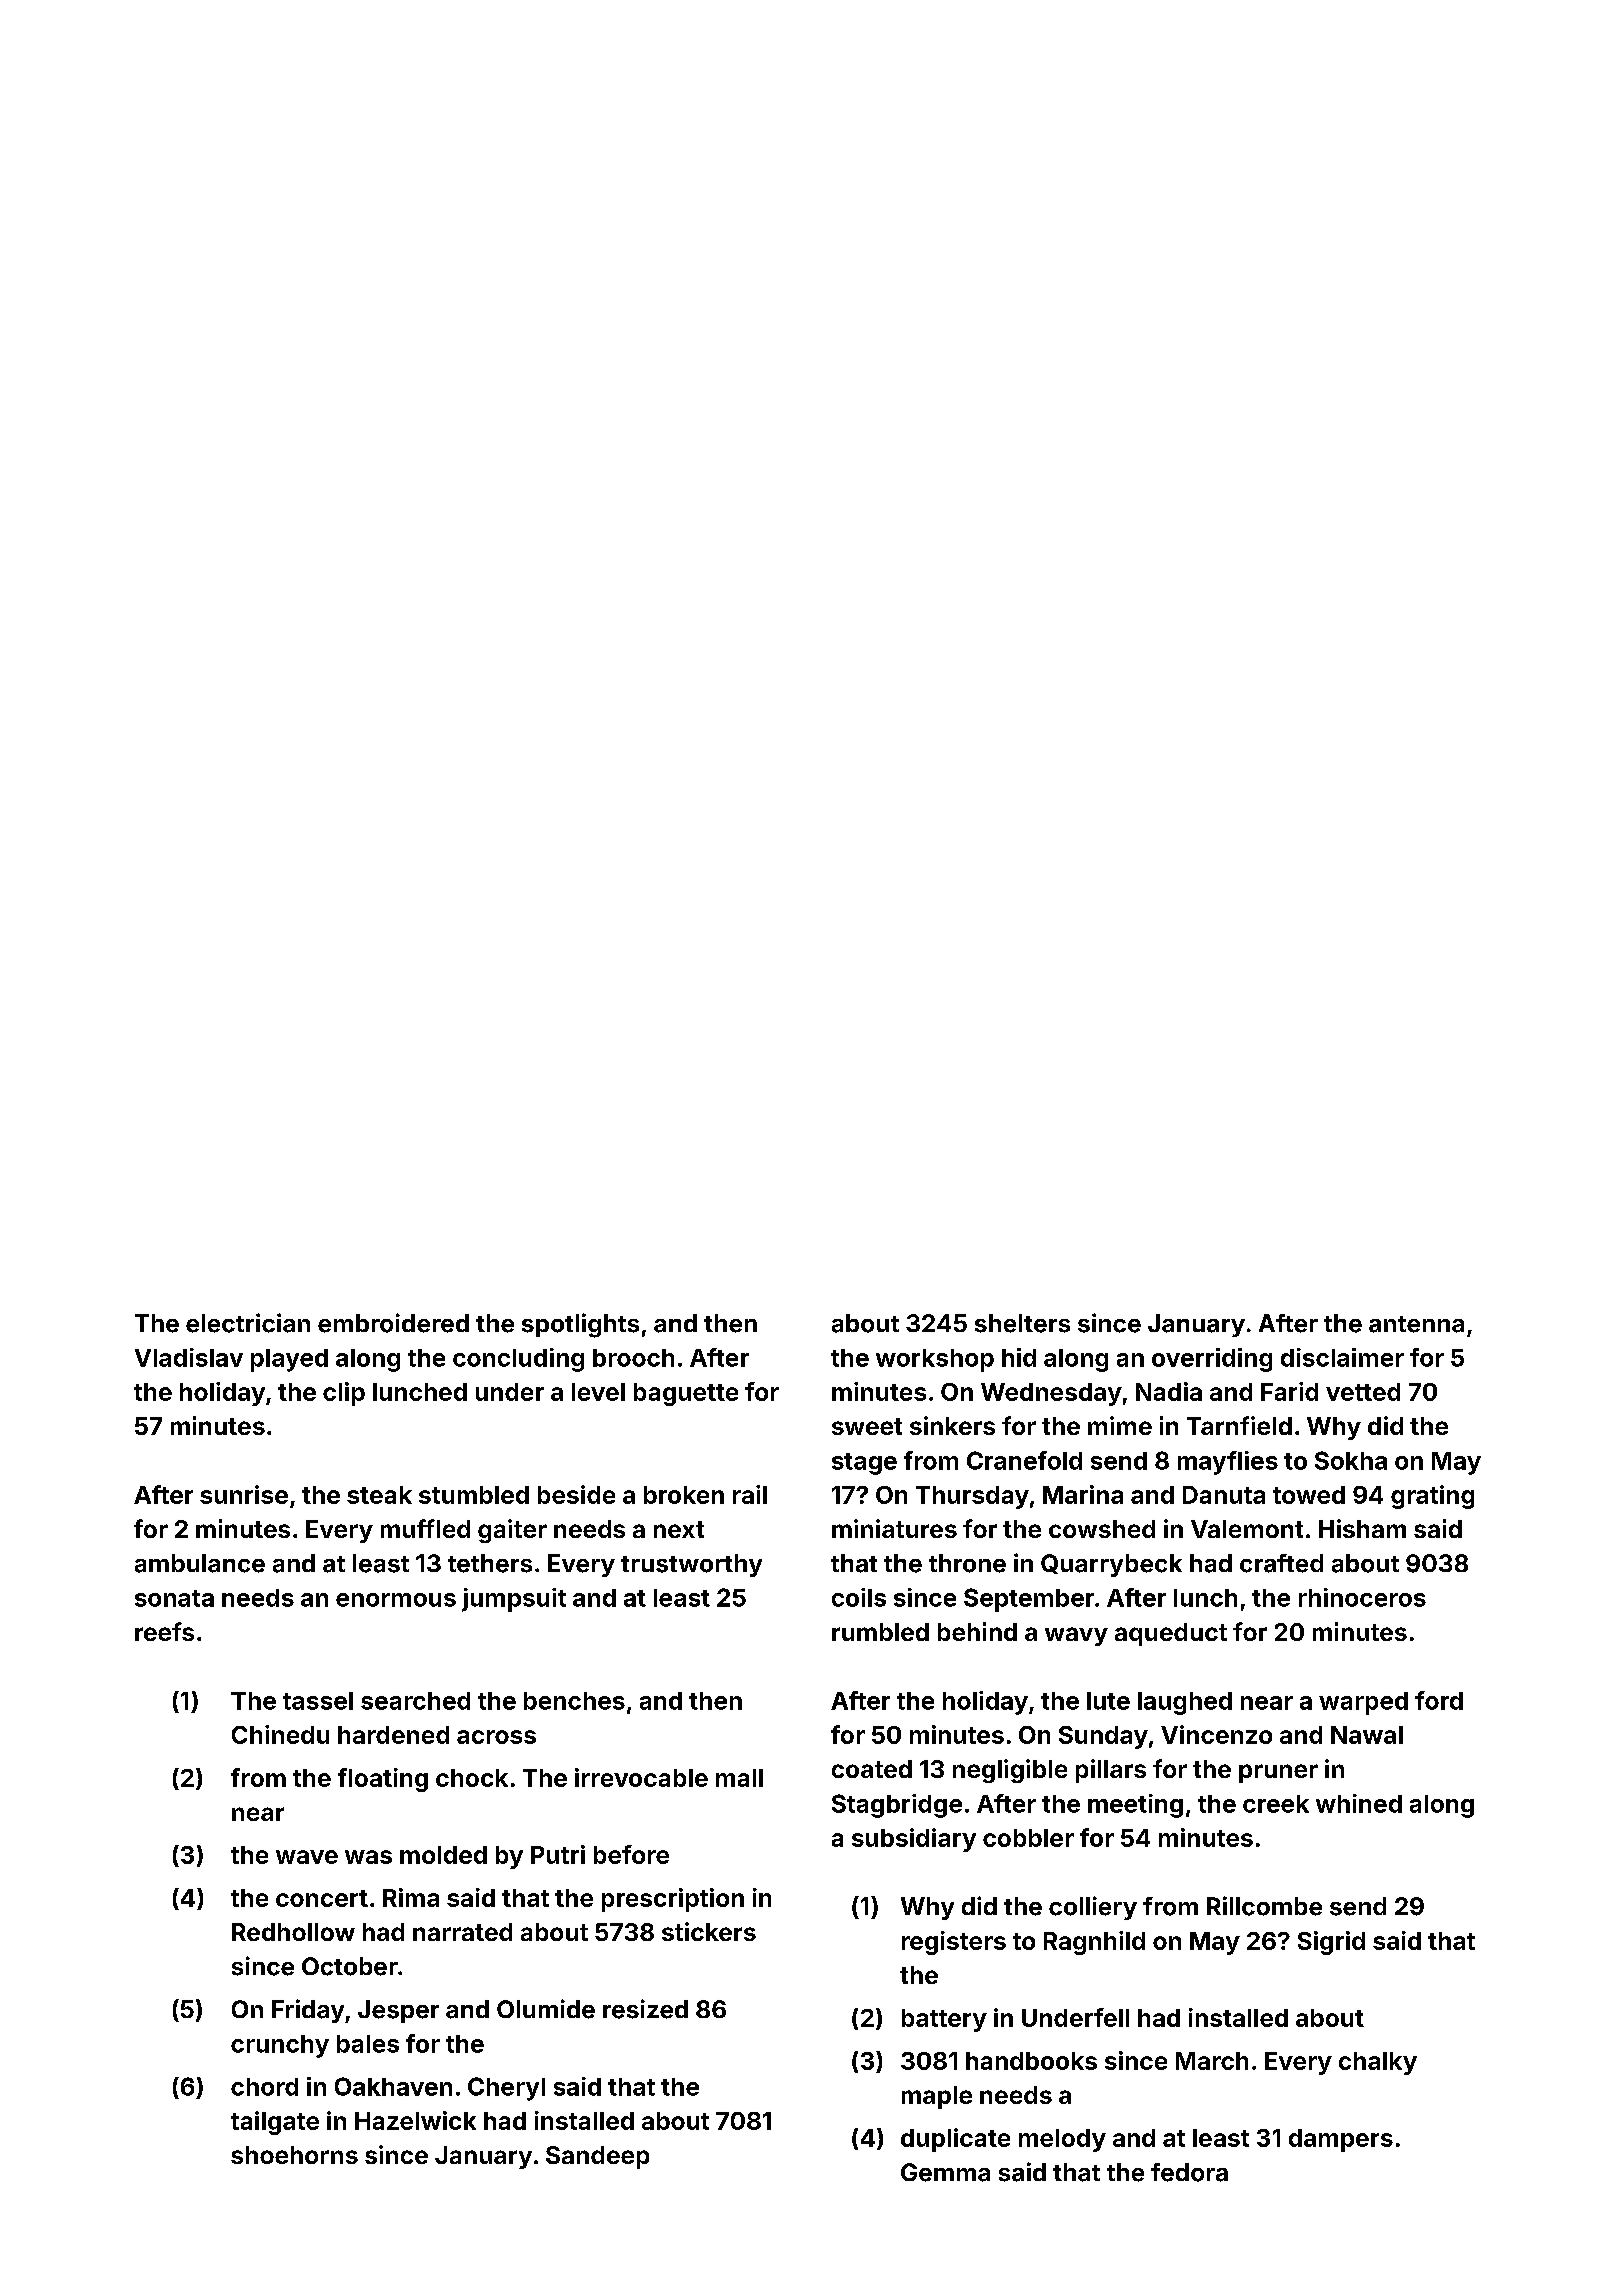  What do you see at coordinates (1416, 1324) in the page?
I see `antenna` at bounding box center [1416, 1324].
